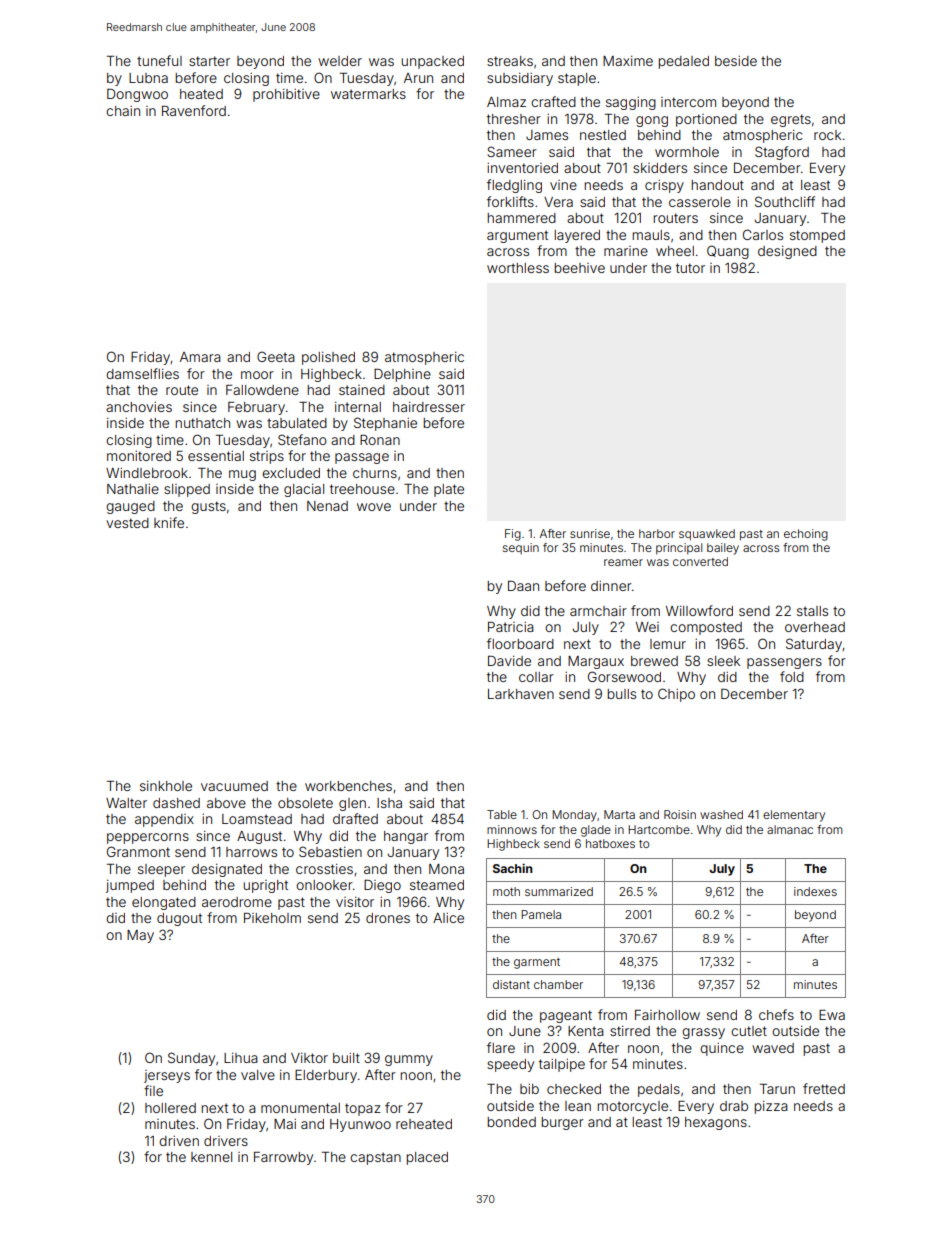 Image resolution: width=952 pixels, height=1233 pixels. Describe the element at coordinates (812, 611) in the image. I see `stalls` at that location.
